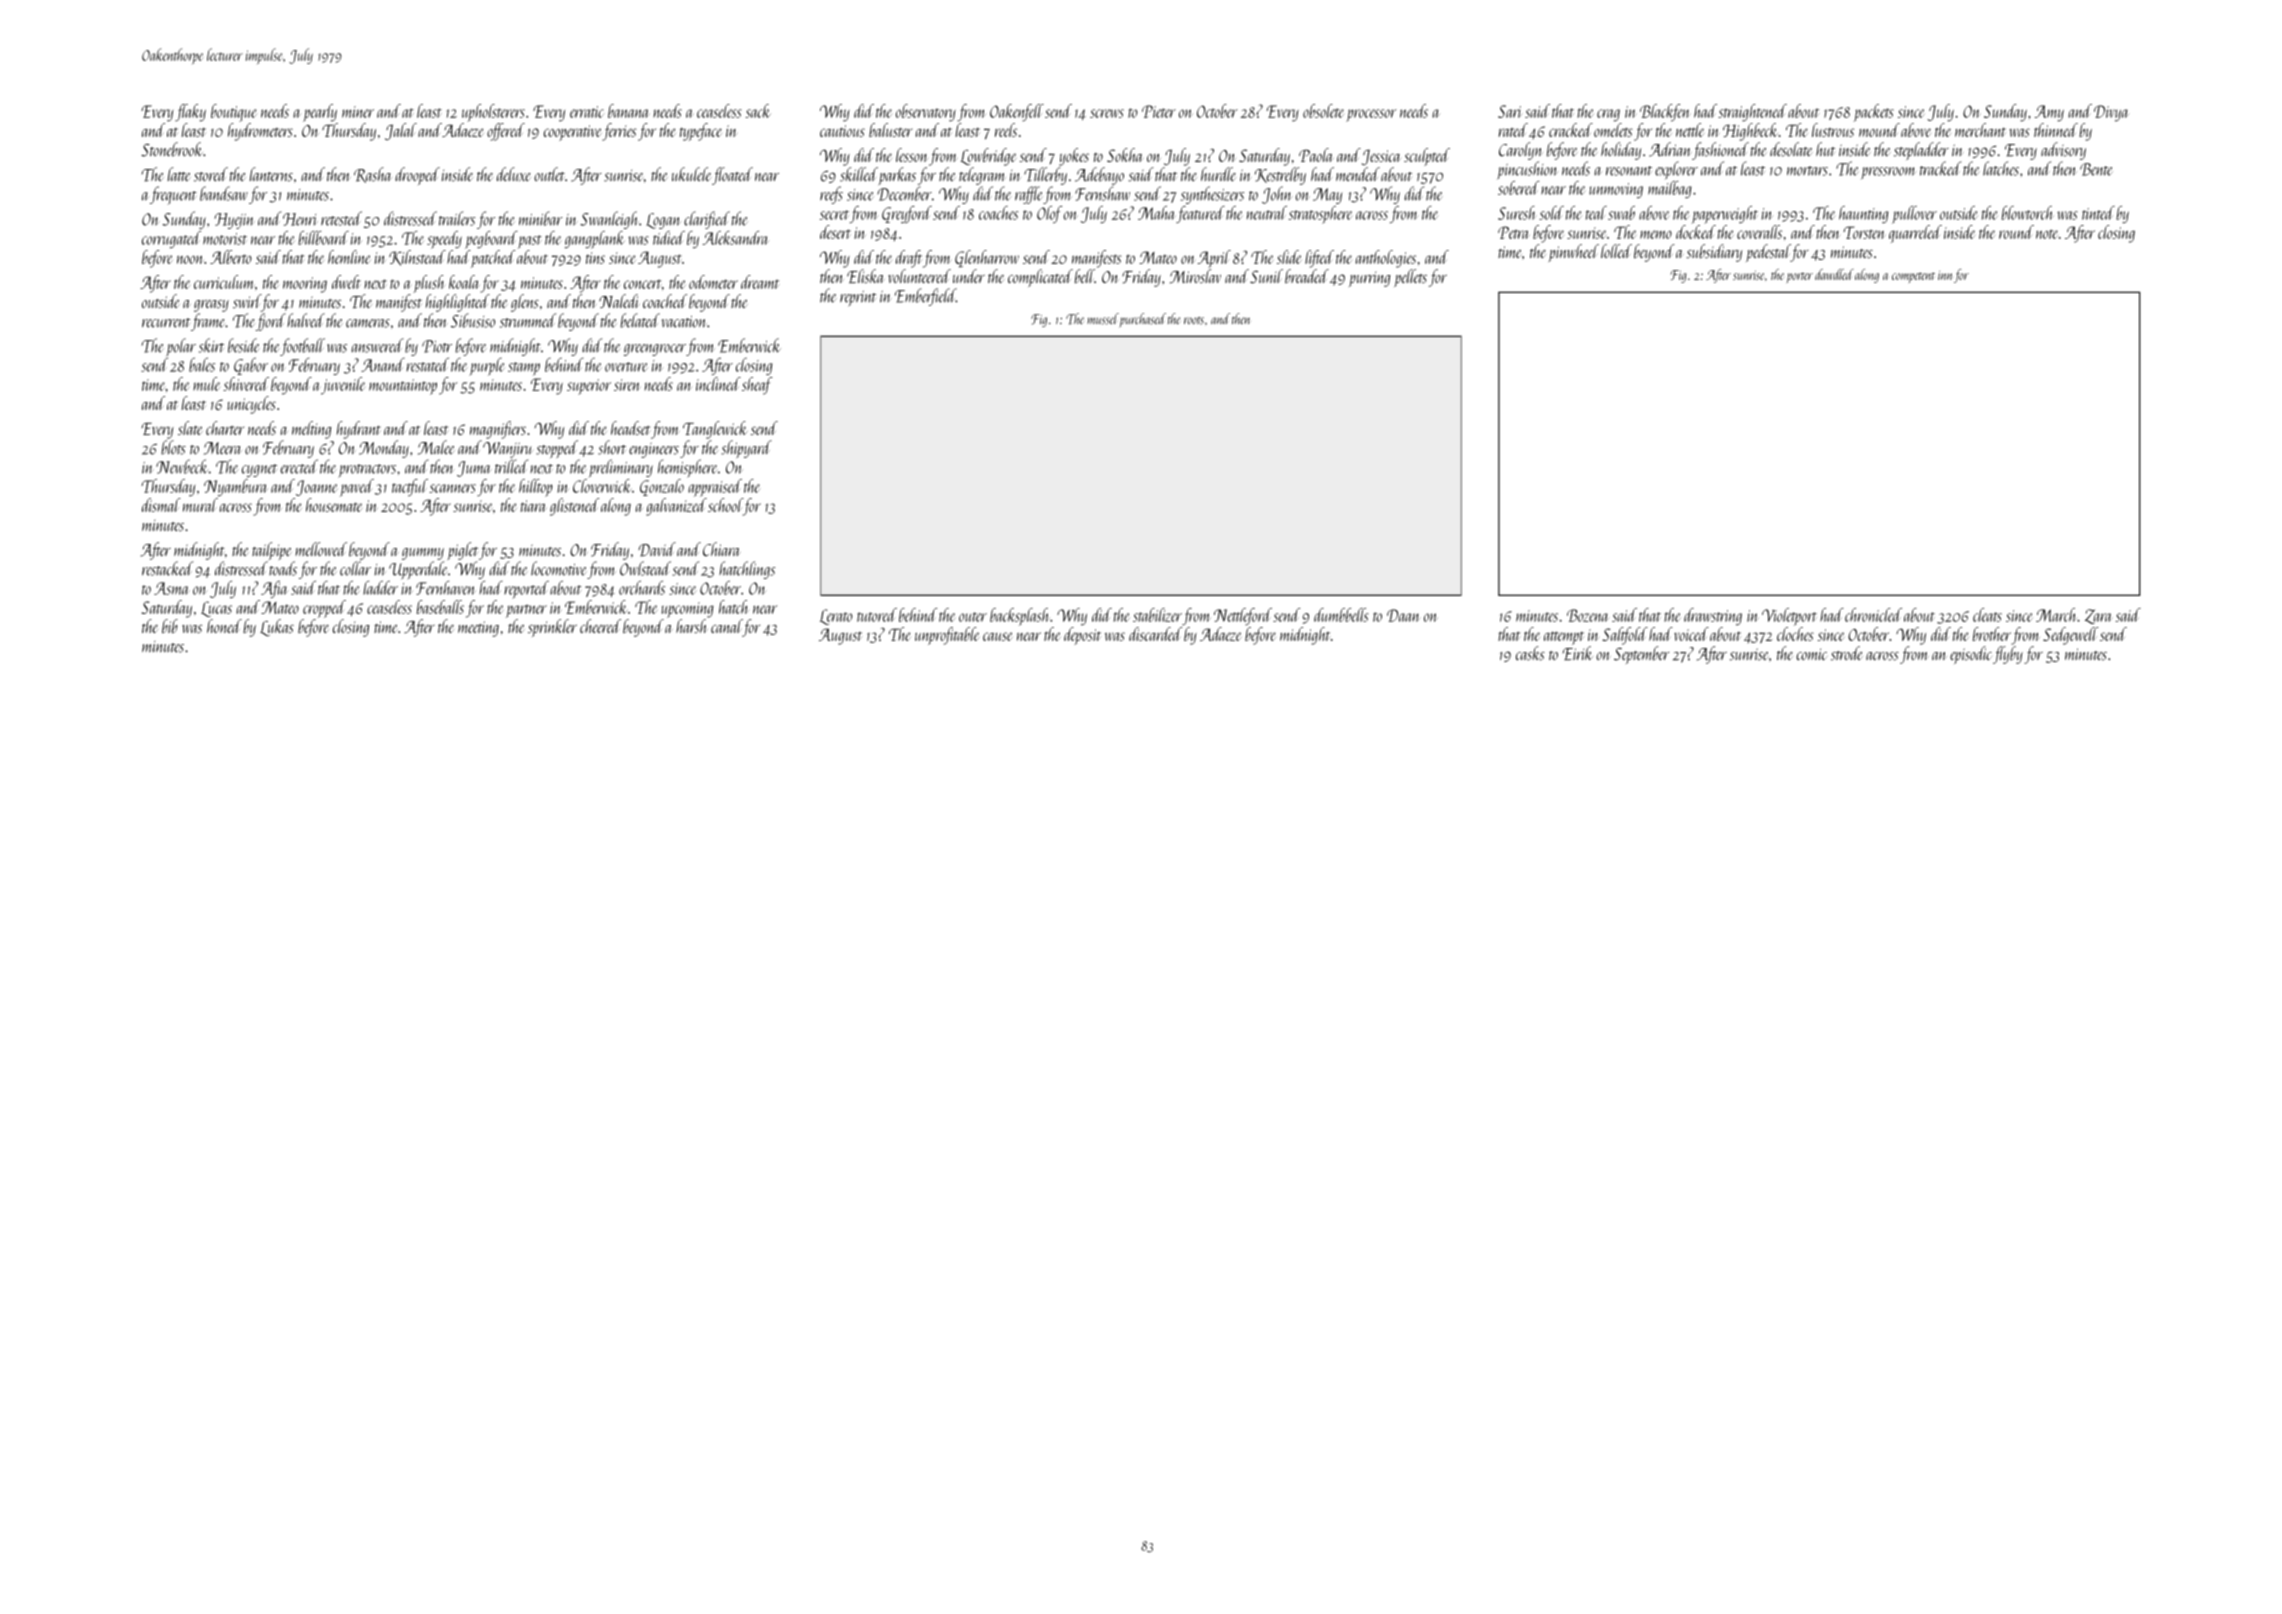 Image resolution: width=2282 pixels, height=1614 pixels. I want to click on deluxe, so click(514, 174).
